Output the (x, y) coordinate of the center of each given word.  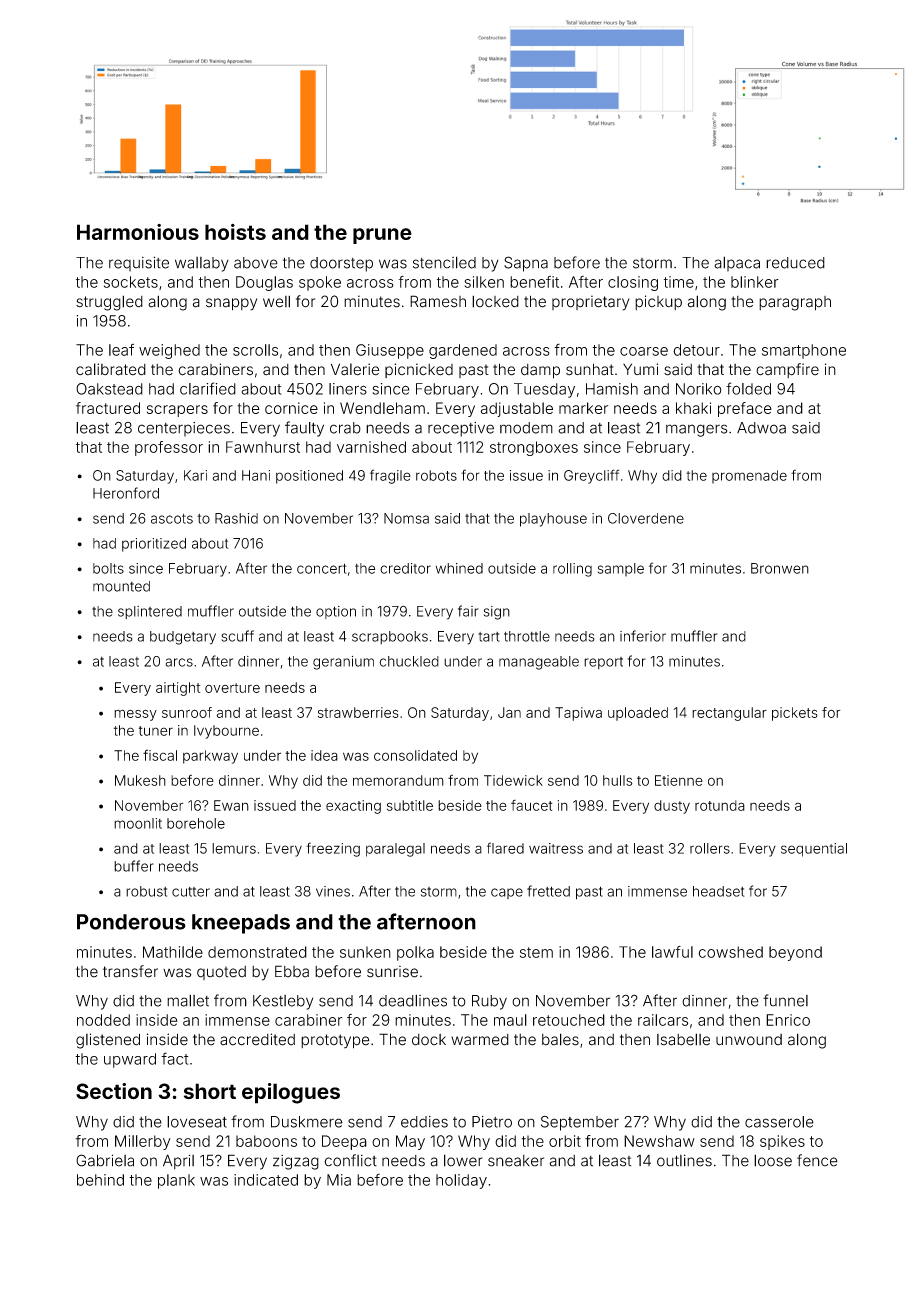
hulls (618, 780)
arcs (179, 662)
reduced (795, 263)
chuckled (409, 661)
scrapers (177, 411)
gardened (463, 351)
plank (176, 1181)
